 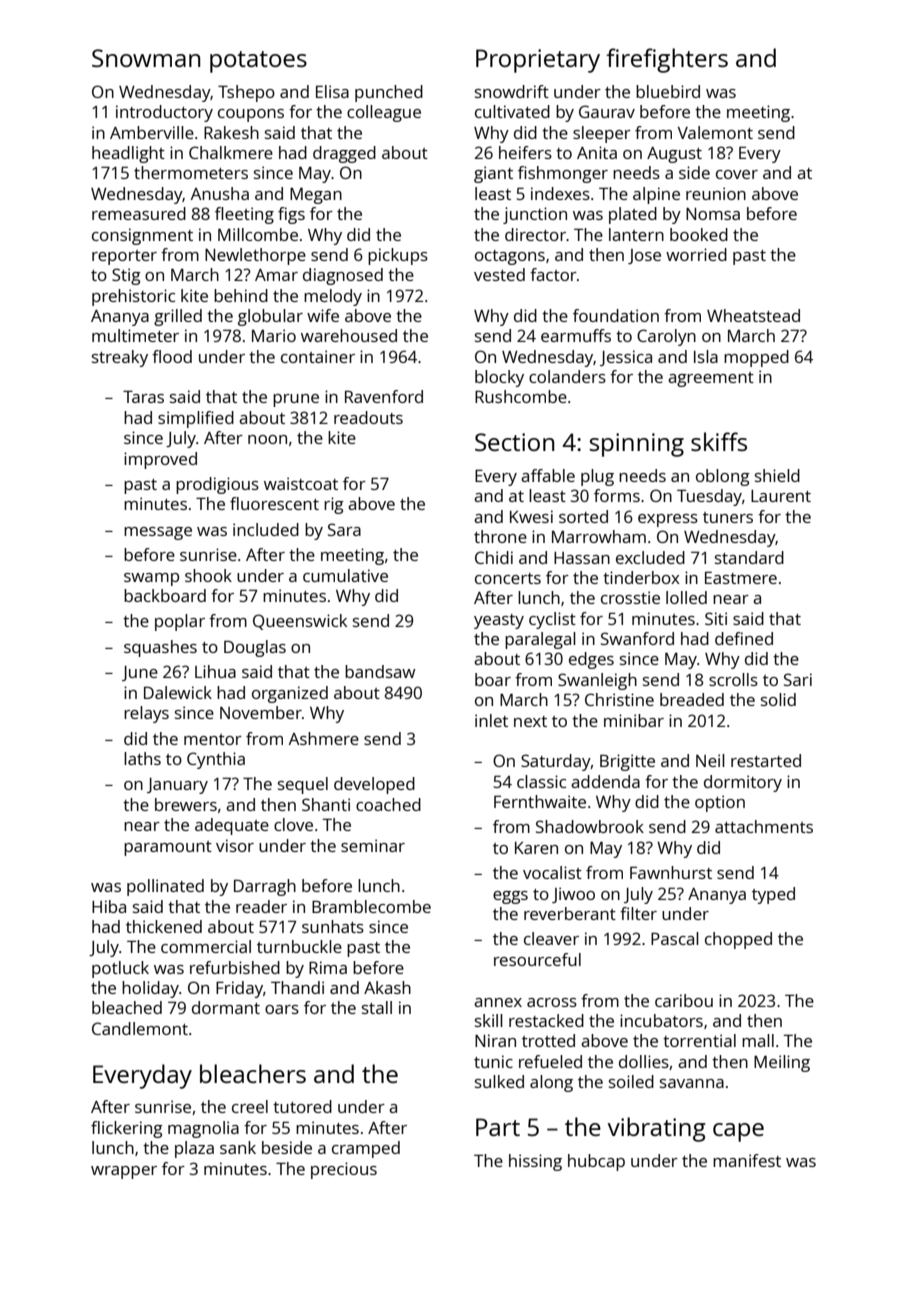 What do you see at coordinates (151, 579) in the image?
I see `swamp` at bounding box center [151, 579].
